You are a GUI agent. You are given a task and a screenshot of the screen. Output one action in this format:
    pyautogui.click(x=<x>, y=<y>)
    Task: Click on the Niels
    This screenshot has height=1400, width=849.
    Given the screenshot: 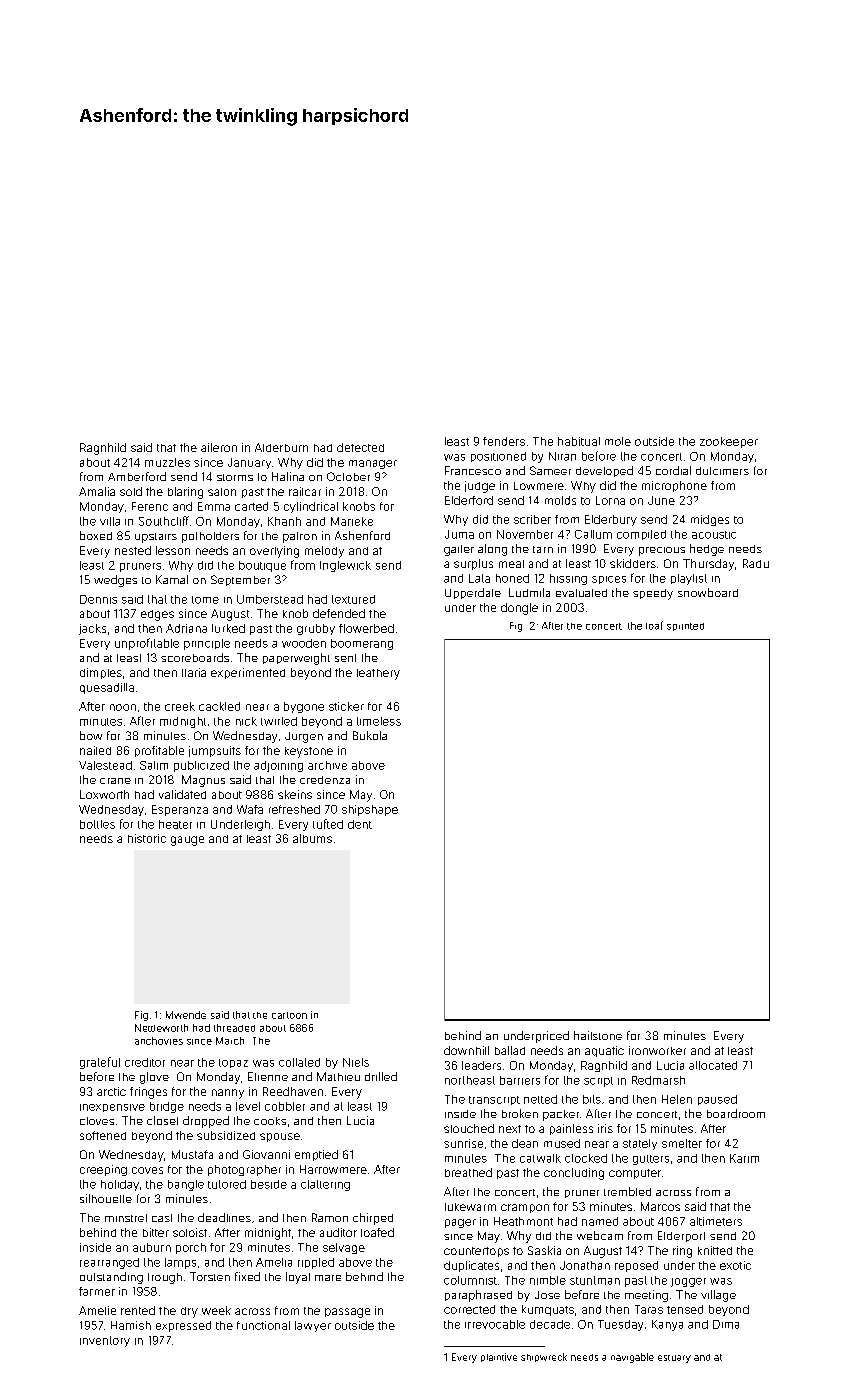 What is the action you would take?
    pyautogui.click(x=356, y=1062)
